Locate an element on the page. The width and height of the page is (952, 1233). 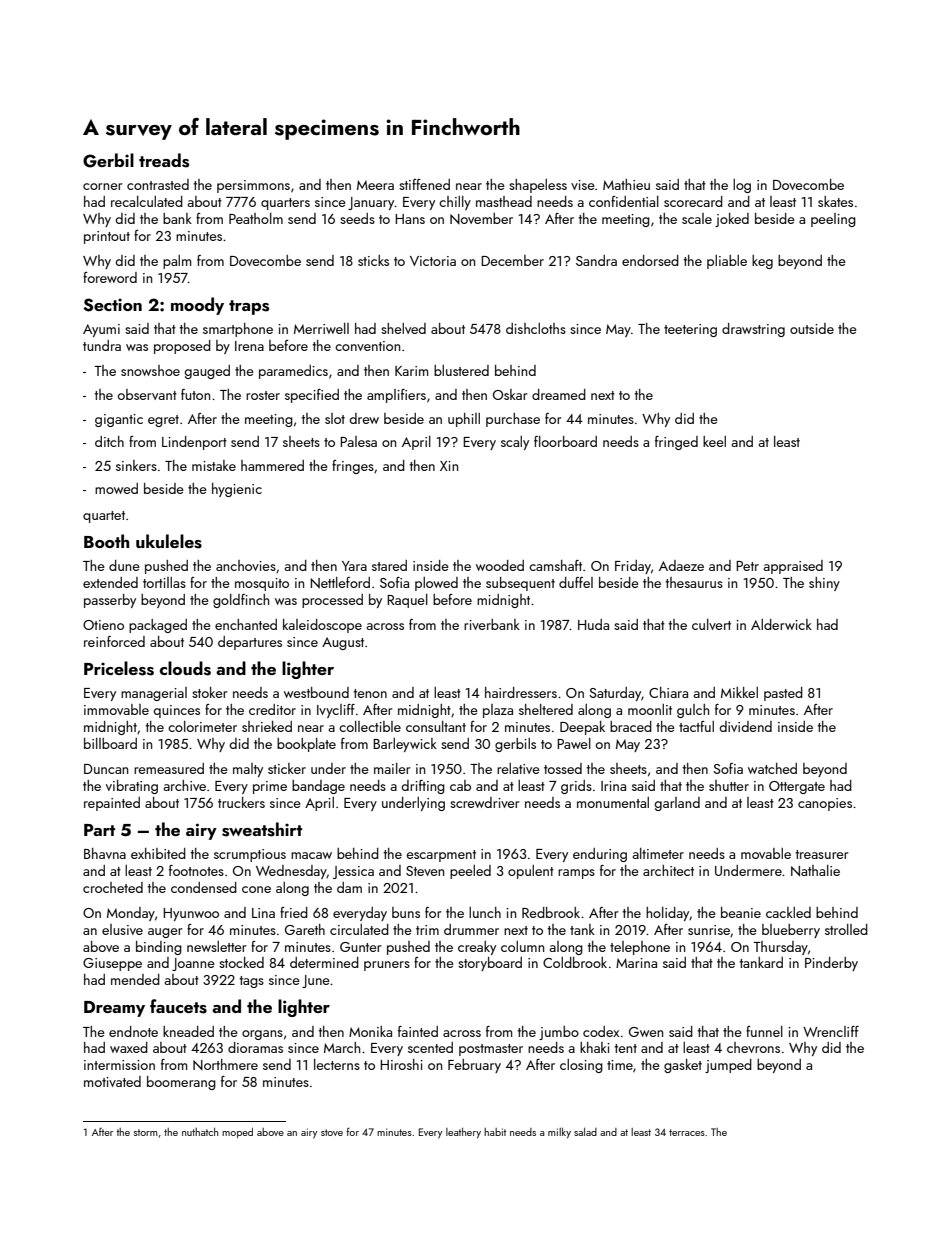
Hans is located at coordinates (410, 219).
